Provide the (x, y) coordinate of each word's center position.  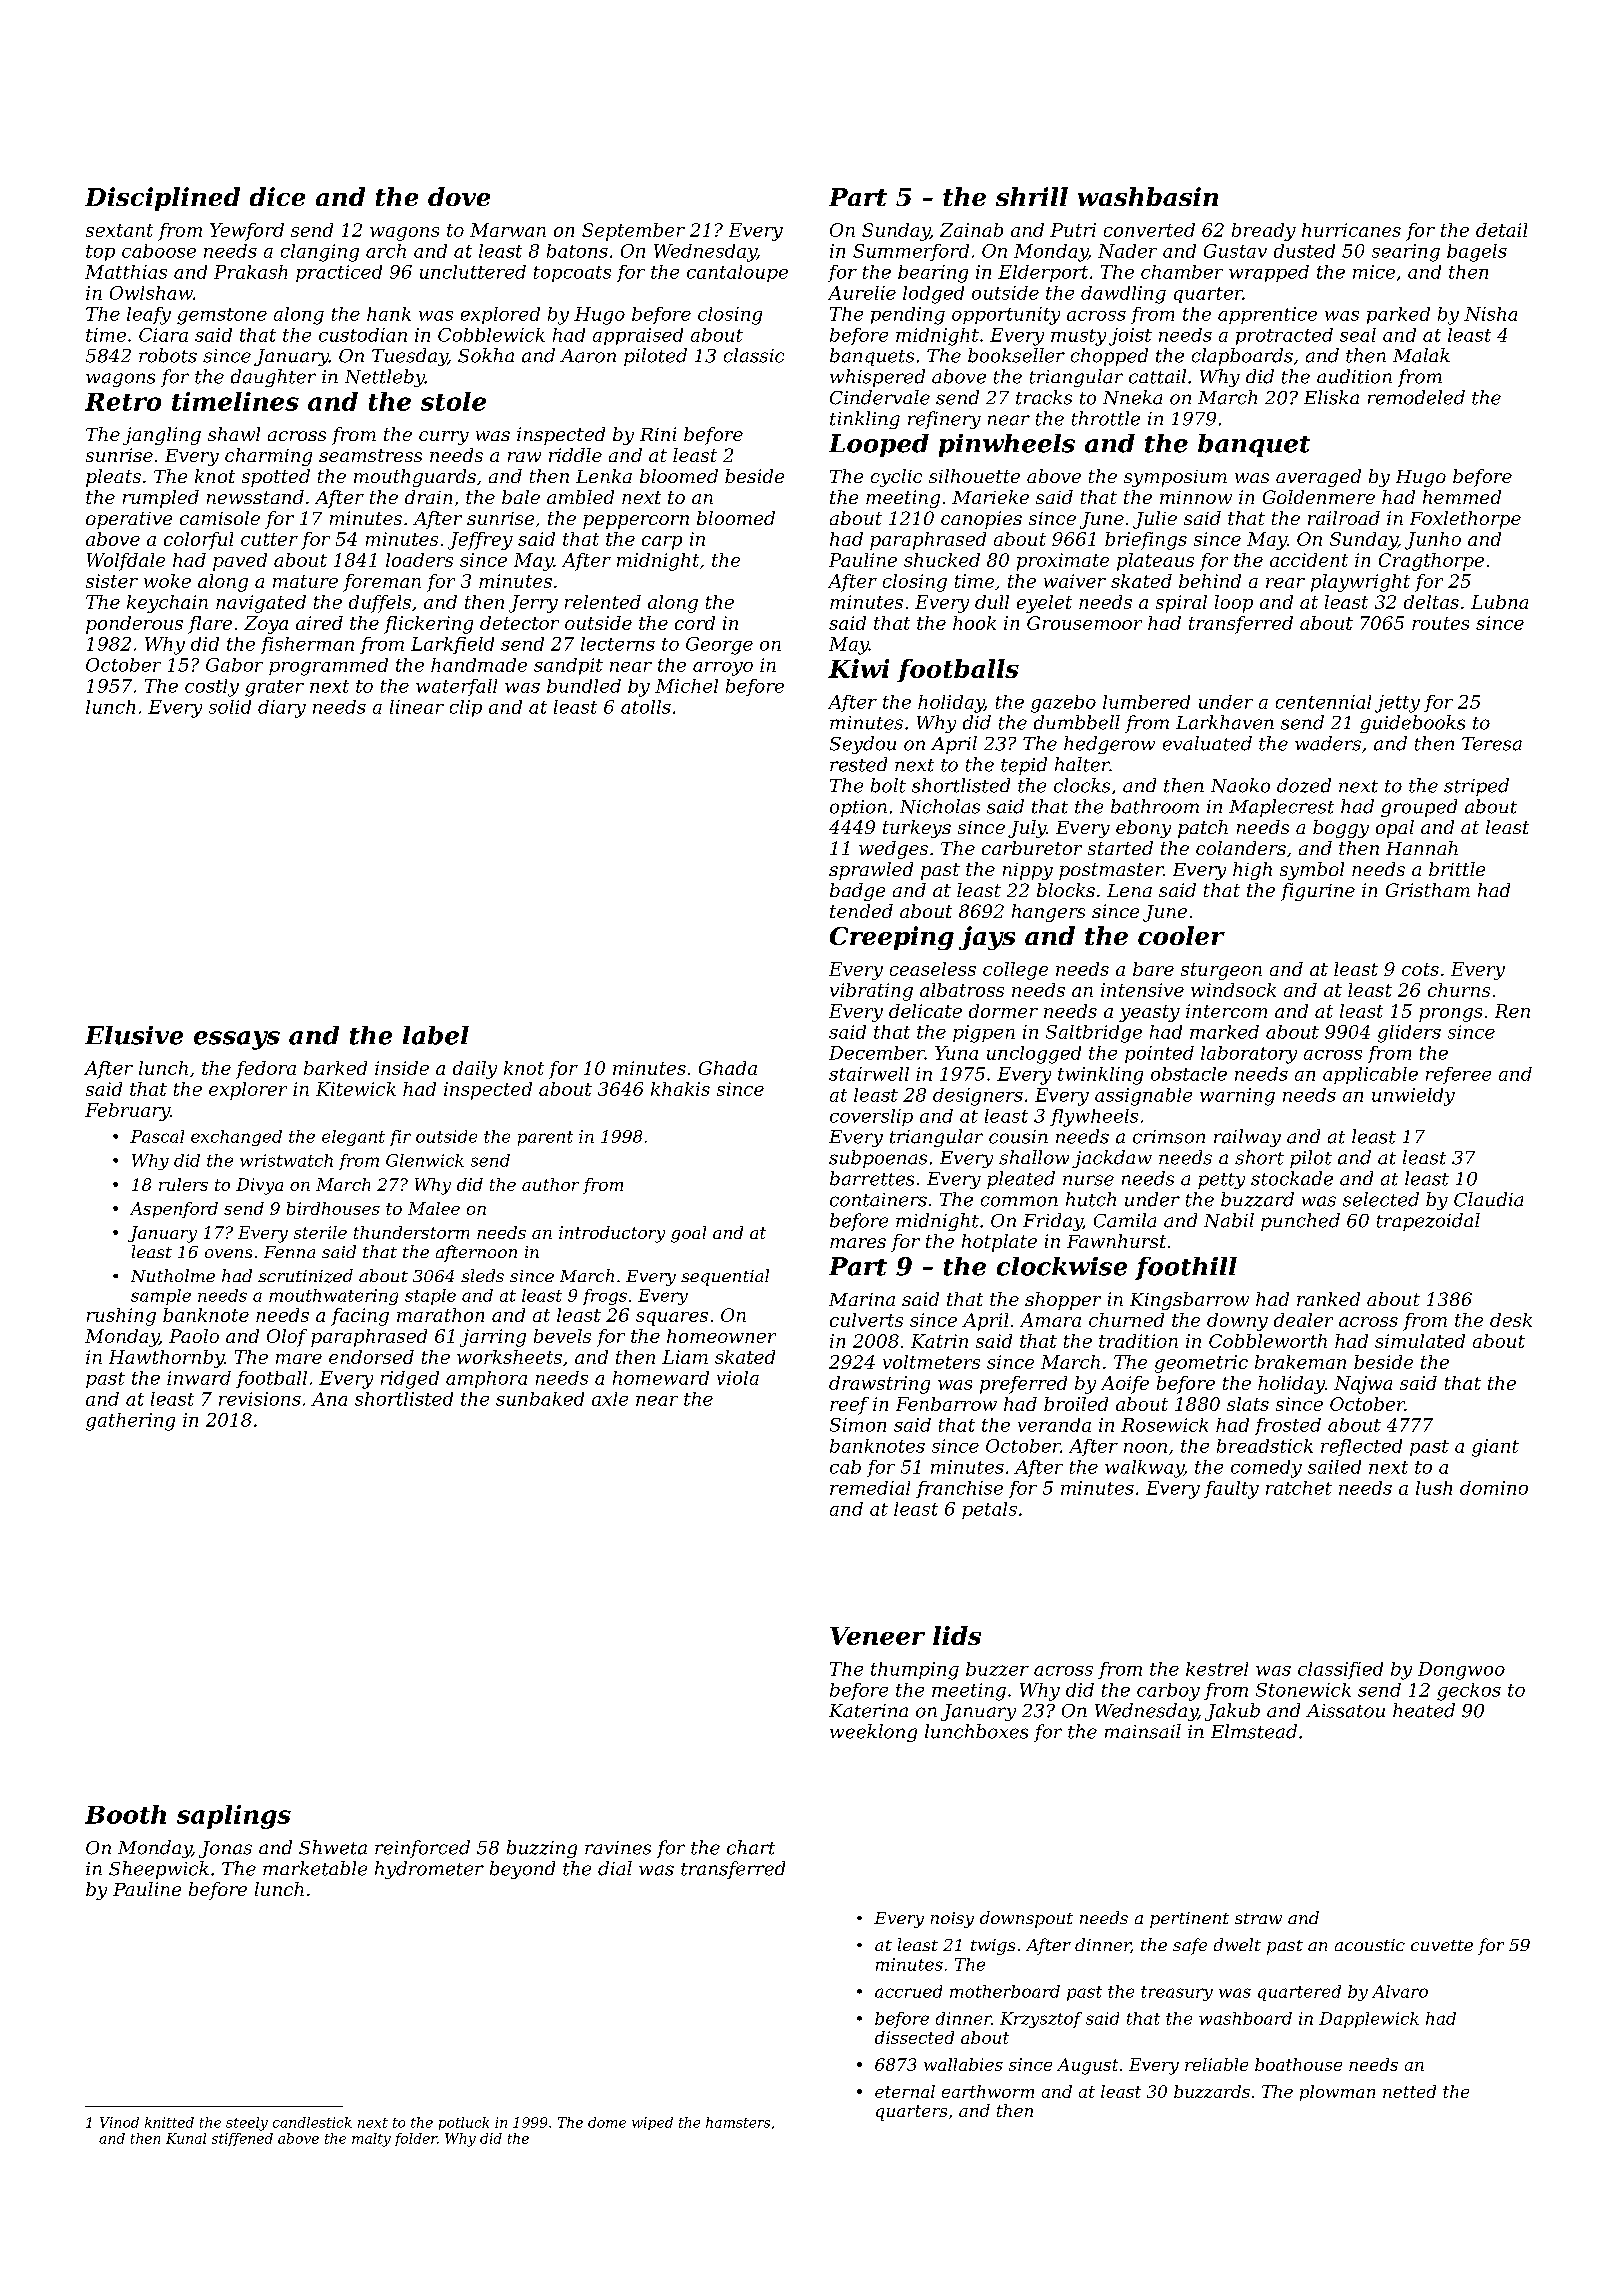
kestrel (1217, 1669)
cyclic (896, 478)
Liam (685, 1357)
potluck (464, 2123)
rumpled (161, 499)
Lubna (1499, 602)
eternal (905, 2091)
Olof (287, 1338)
